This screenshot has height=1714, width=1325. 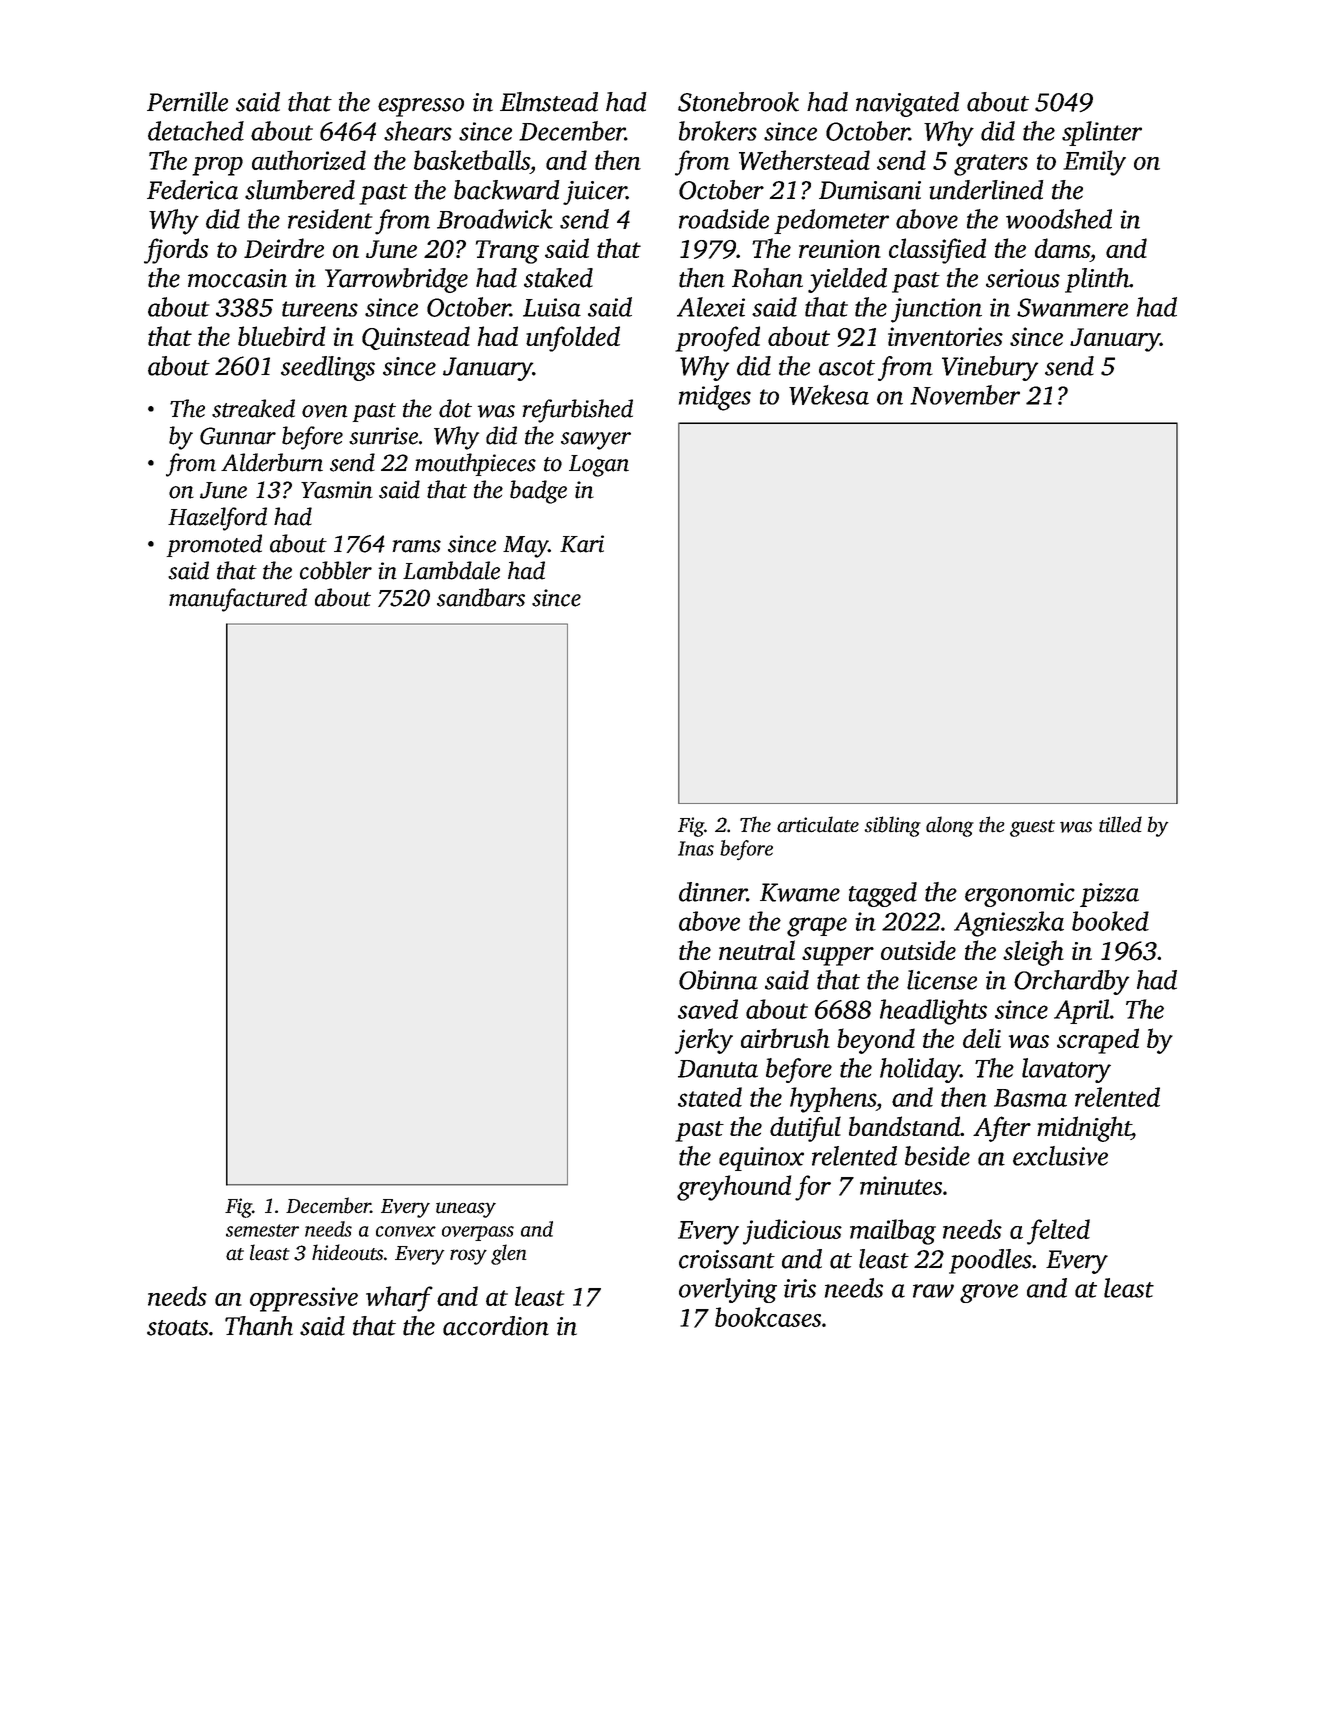 I want to click on uneasy, so click(x=466, y=1210).
